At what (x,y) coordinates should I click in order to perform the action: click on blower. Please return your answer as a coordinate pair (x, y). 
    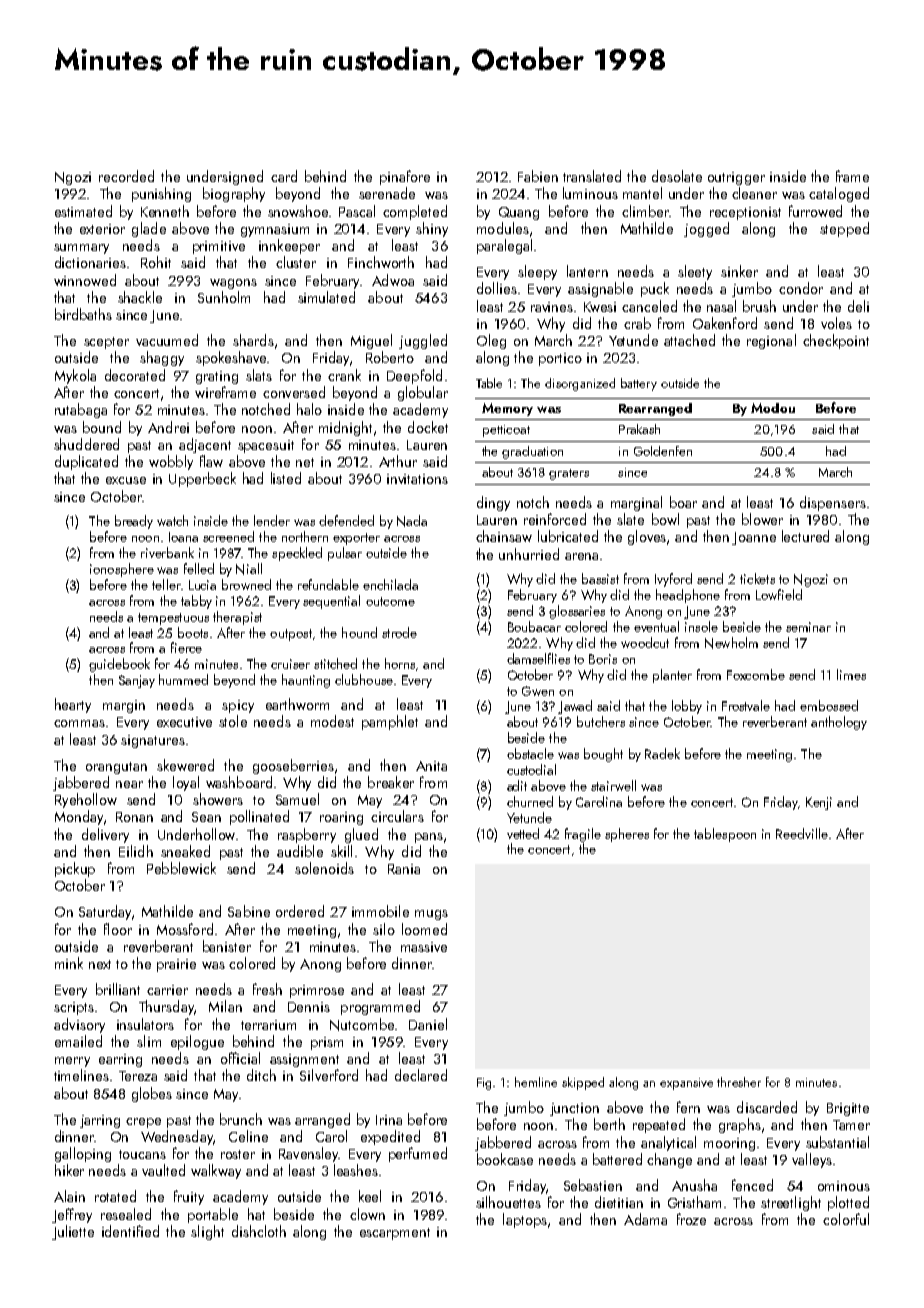
    Looking at the image, I should click on (762, 519).
